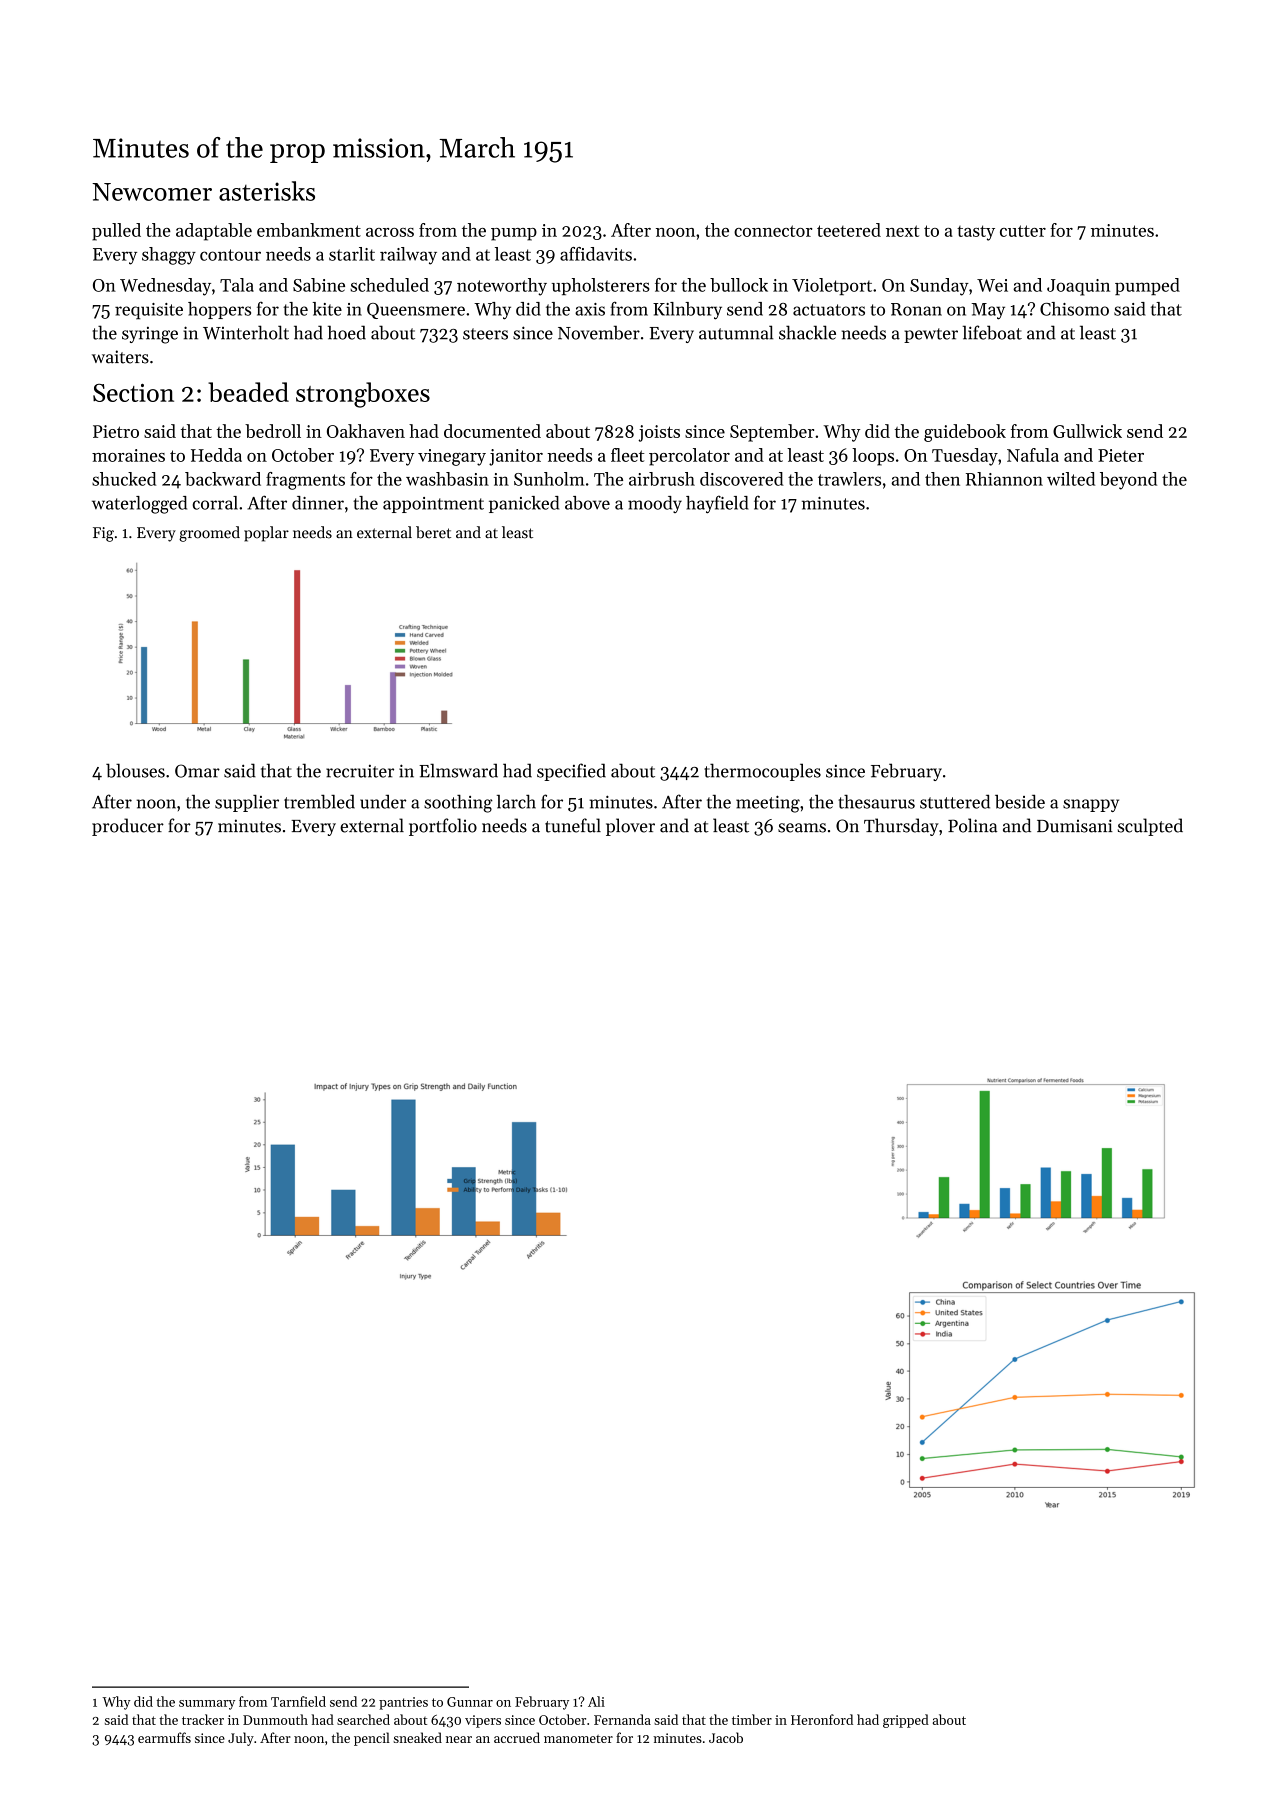 This screenshot has height=1818, width=1286. Describe the element at coordinates (267, 191) in the screenshot. I see `asterisks` at that location.
